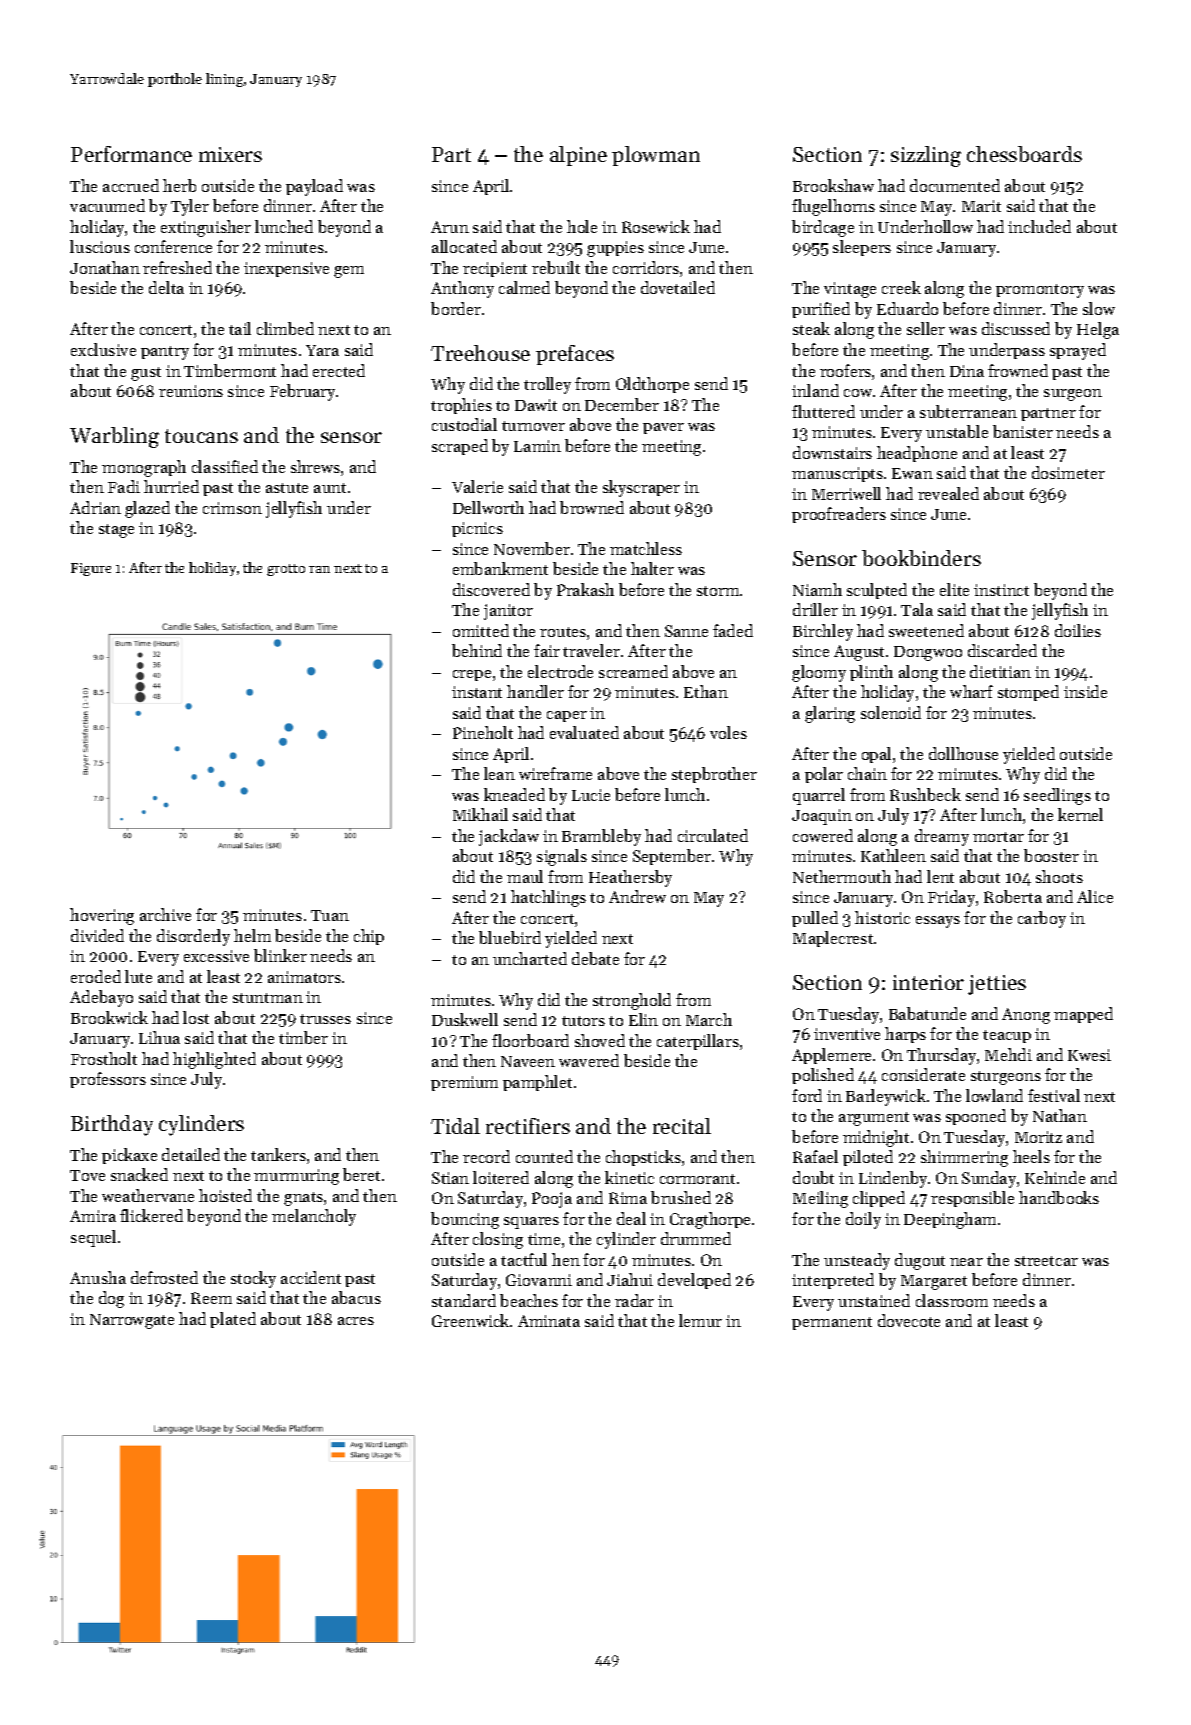  What do you see at coordinates (330, 915) in the image?
I see `Tuan` at bounding box center [330, 915].
